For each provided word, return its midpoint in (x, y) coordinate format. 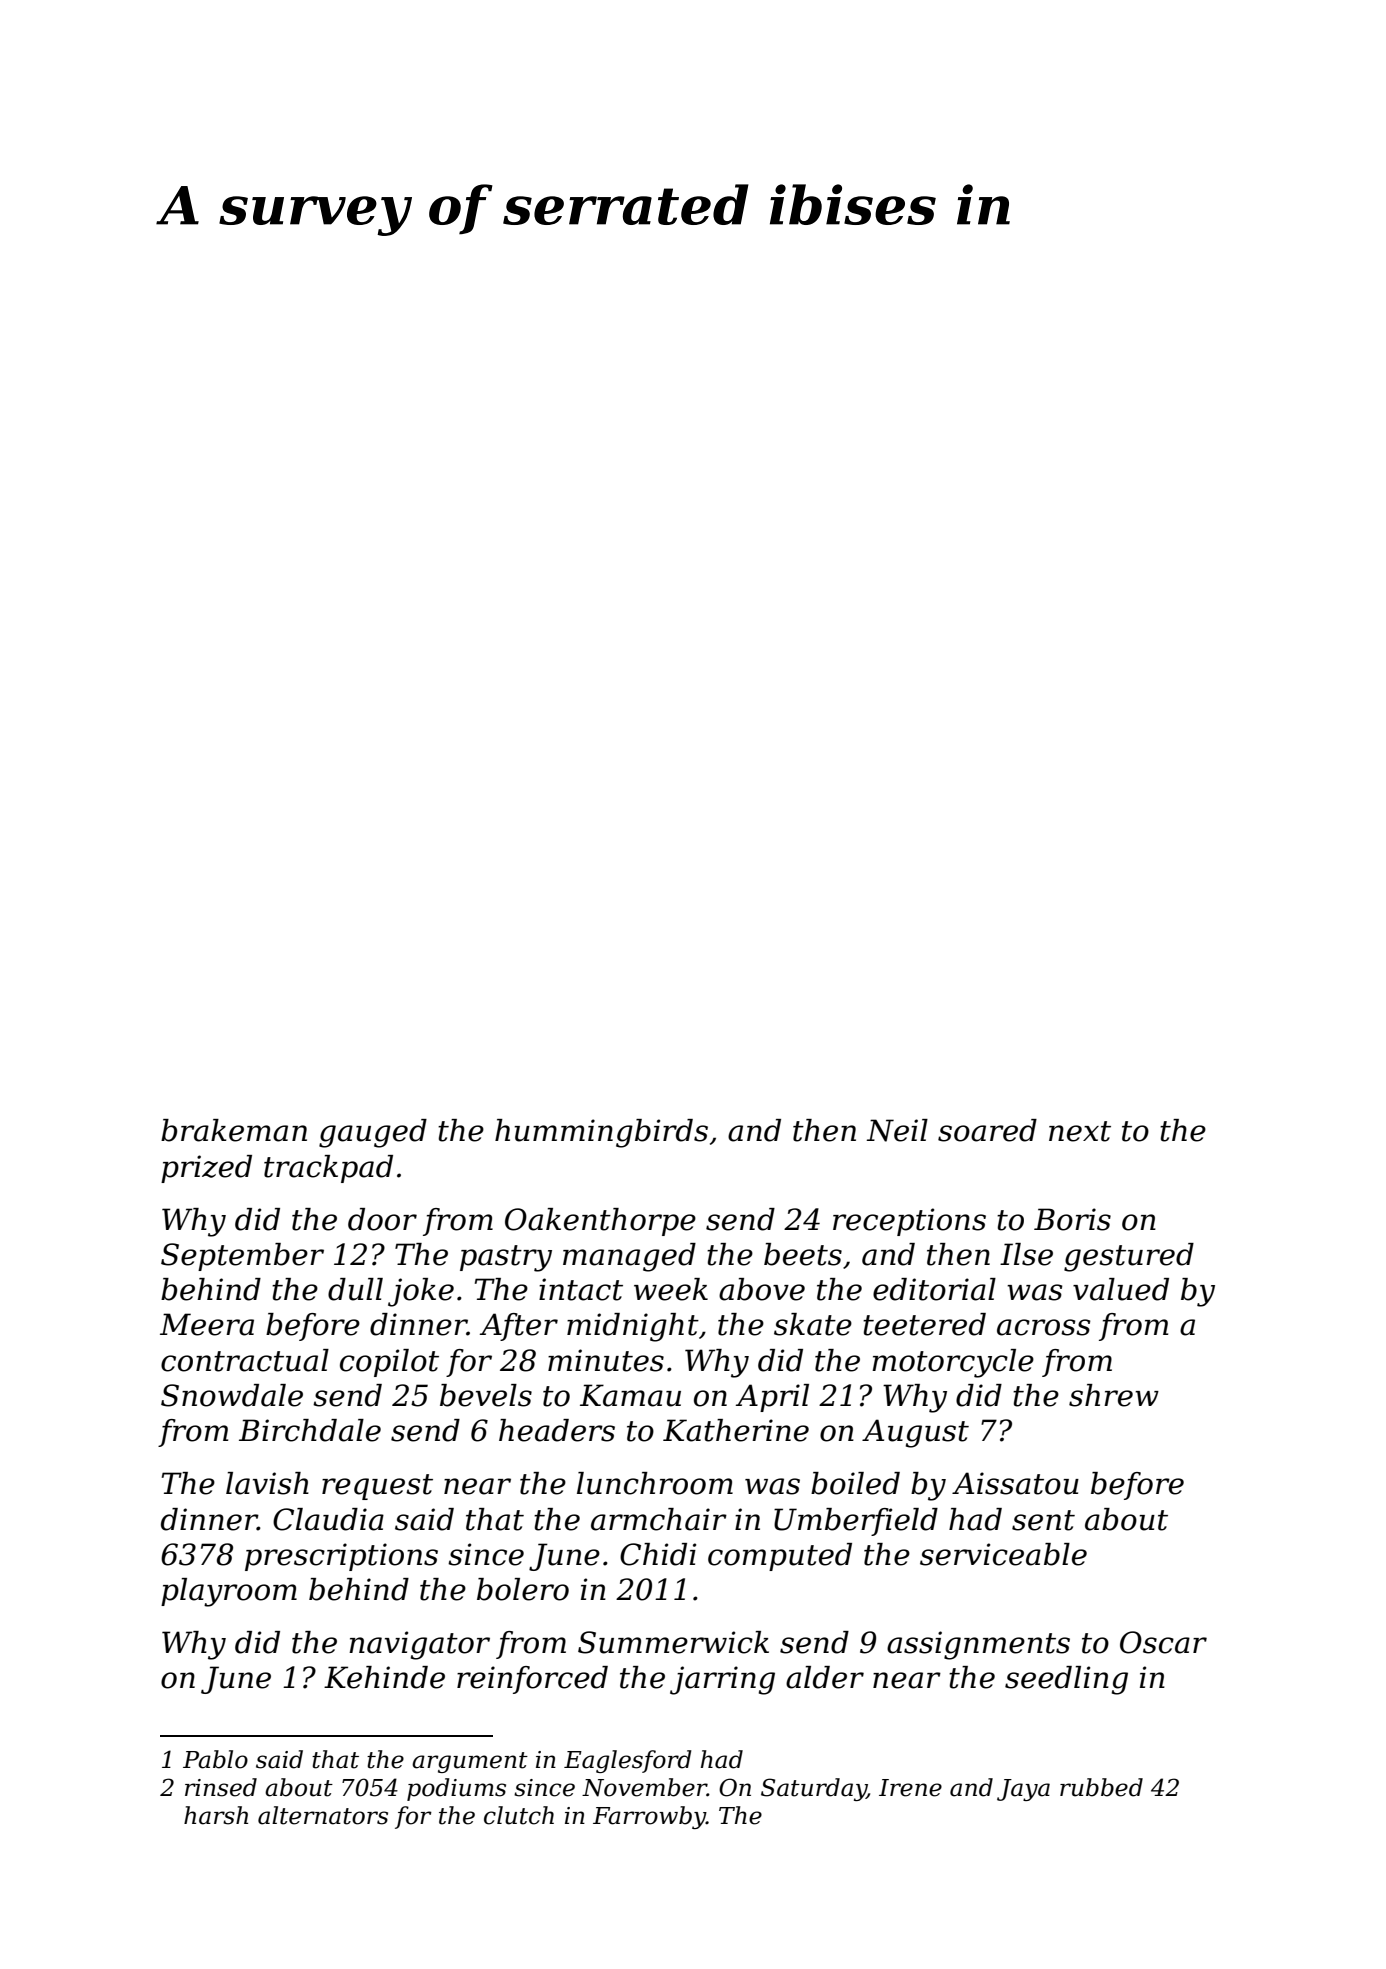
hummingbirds (601, 1133)
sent (1043, 1520)
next (1080, 1131)
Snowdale (232, 1395)
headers (557, 1430)
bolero (523, 1589)
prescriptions (341, 1557)
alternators (323, 1815)
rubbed (1101, 1787)
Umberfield (856, 1522)
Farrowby (649, 1817)
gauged (373, 1133)
